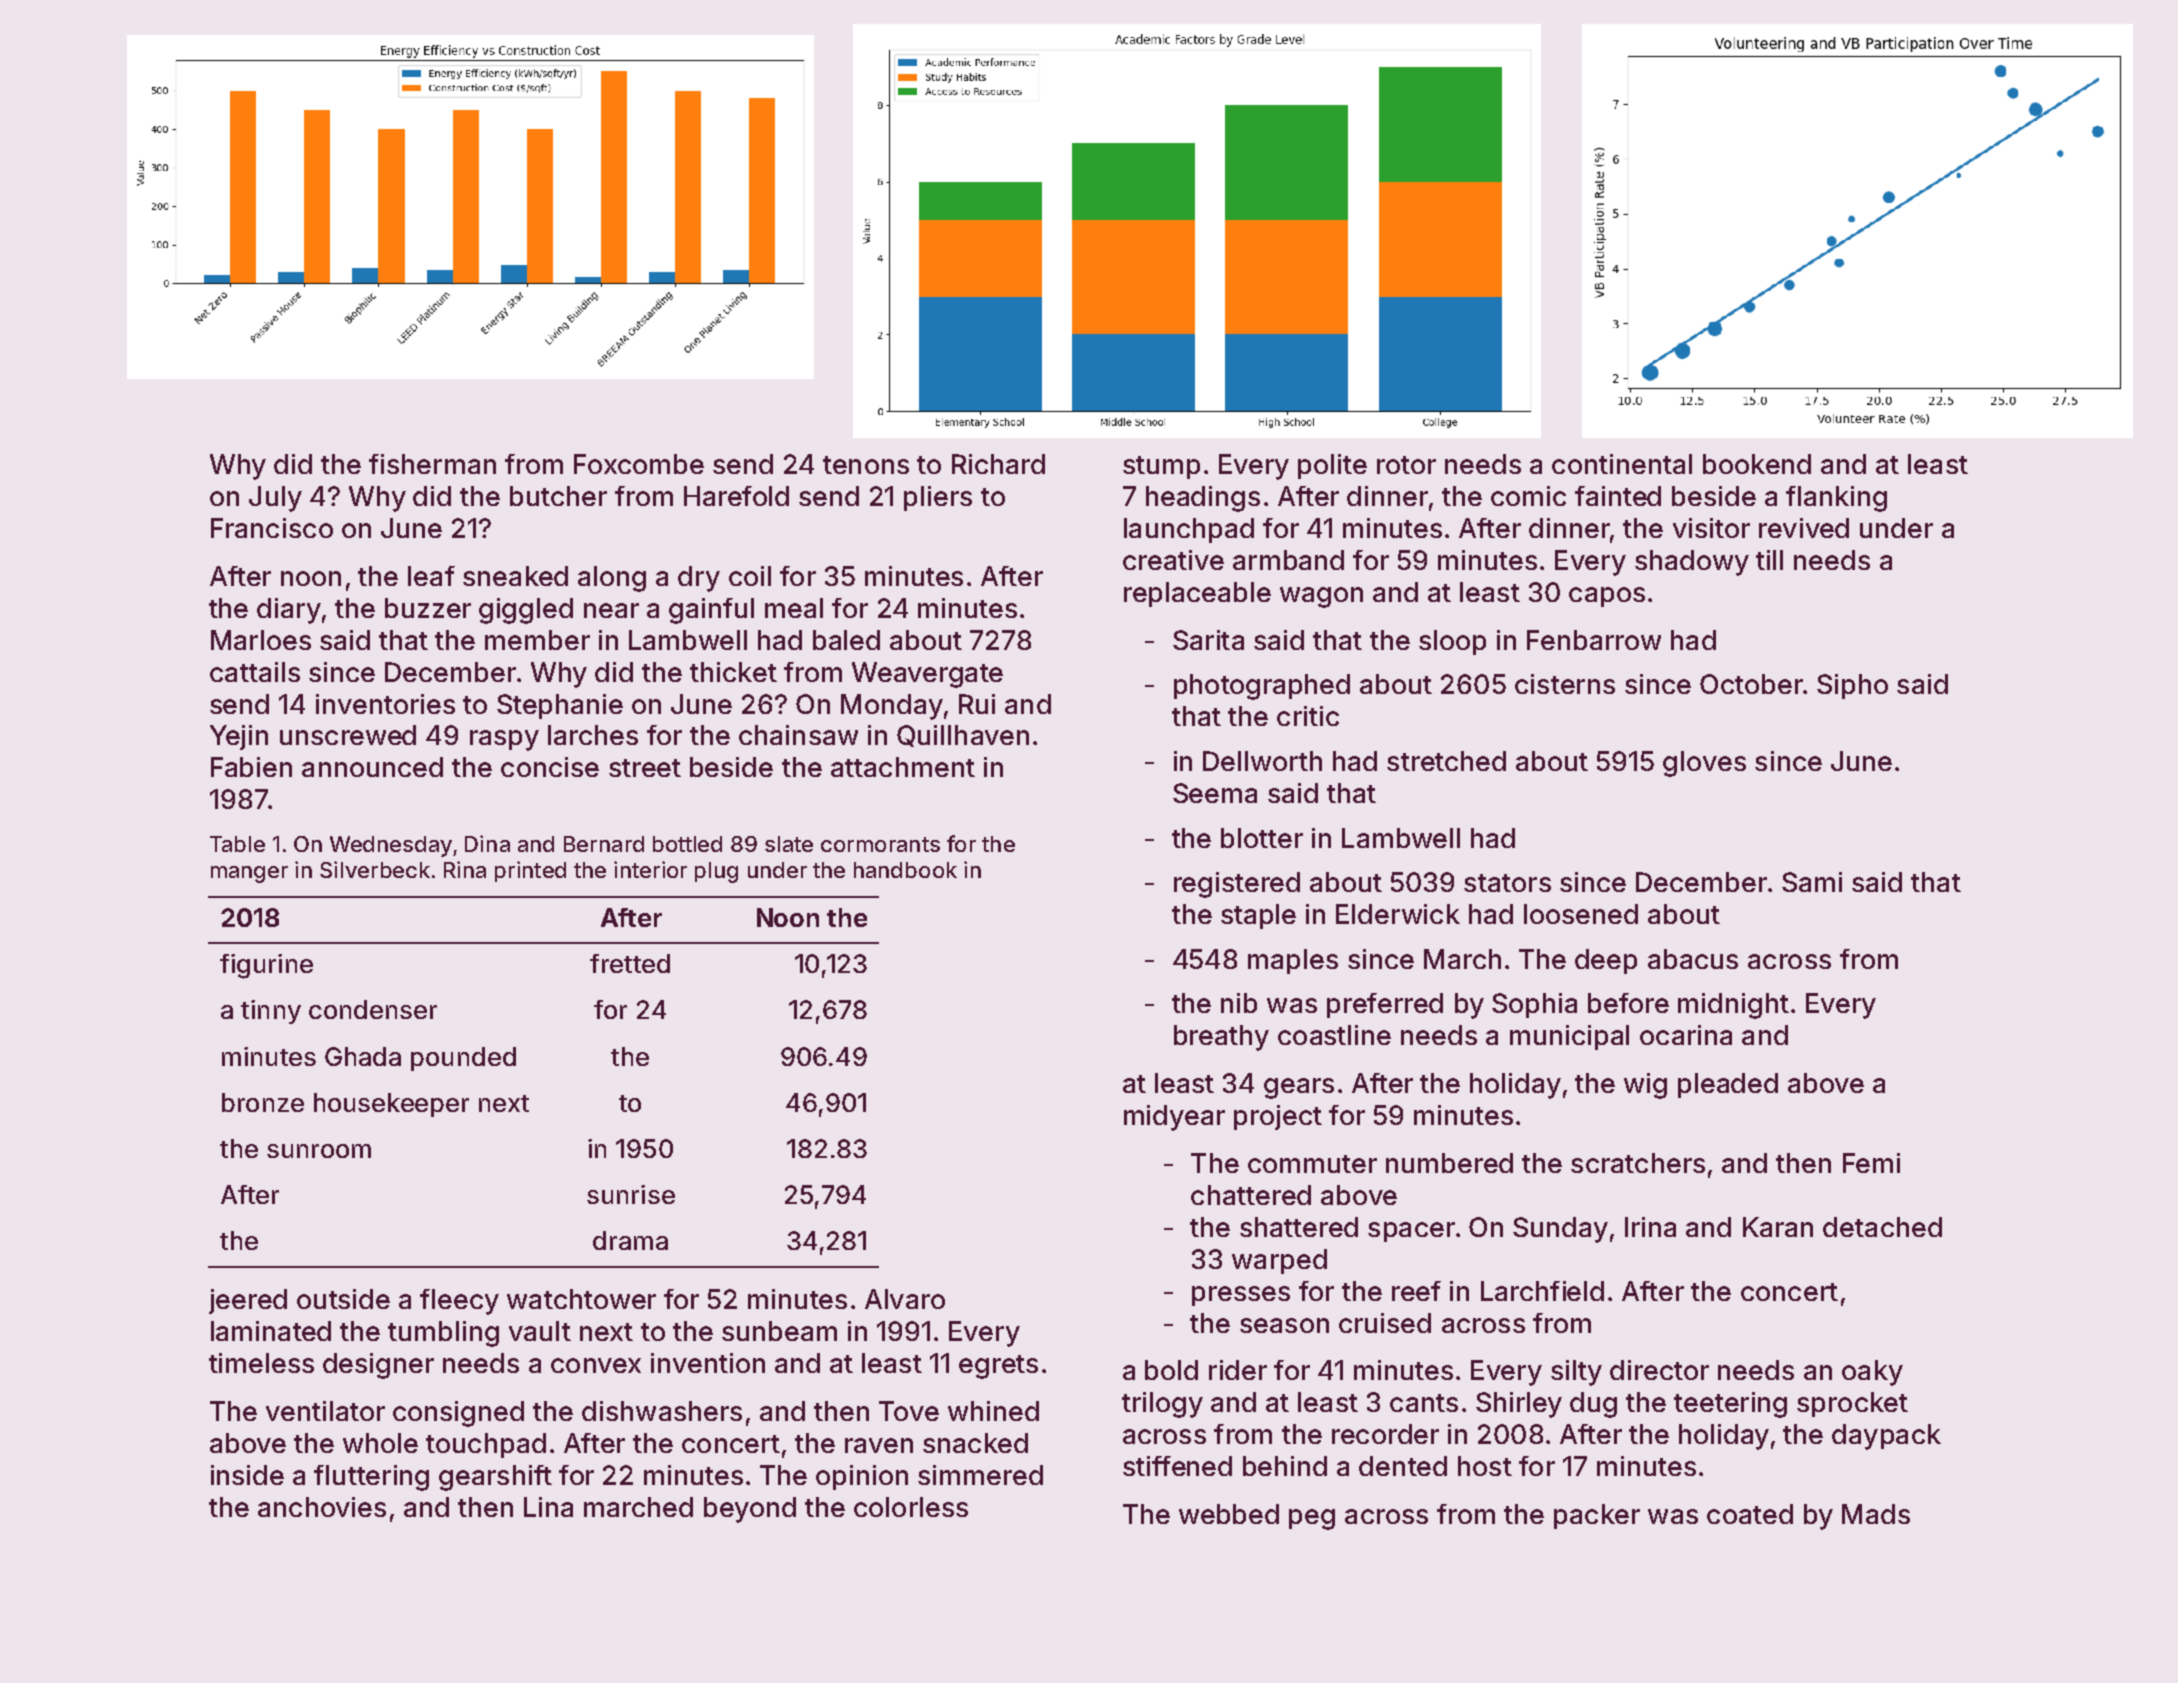 The image size is (2178, 1683). I want to click on webbed, so click(1229, 1514).
